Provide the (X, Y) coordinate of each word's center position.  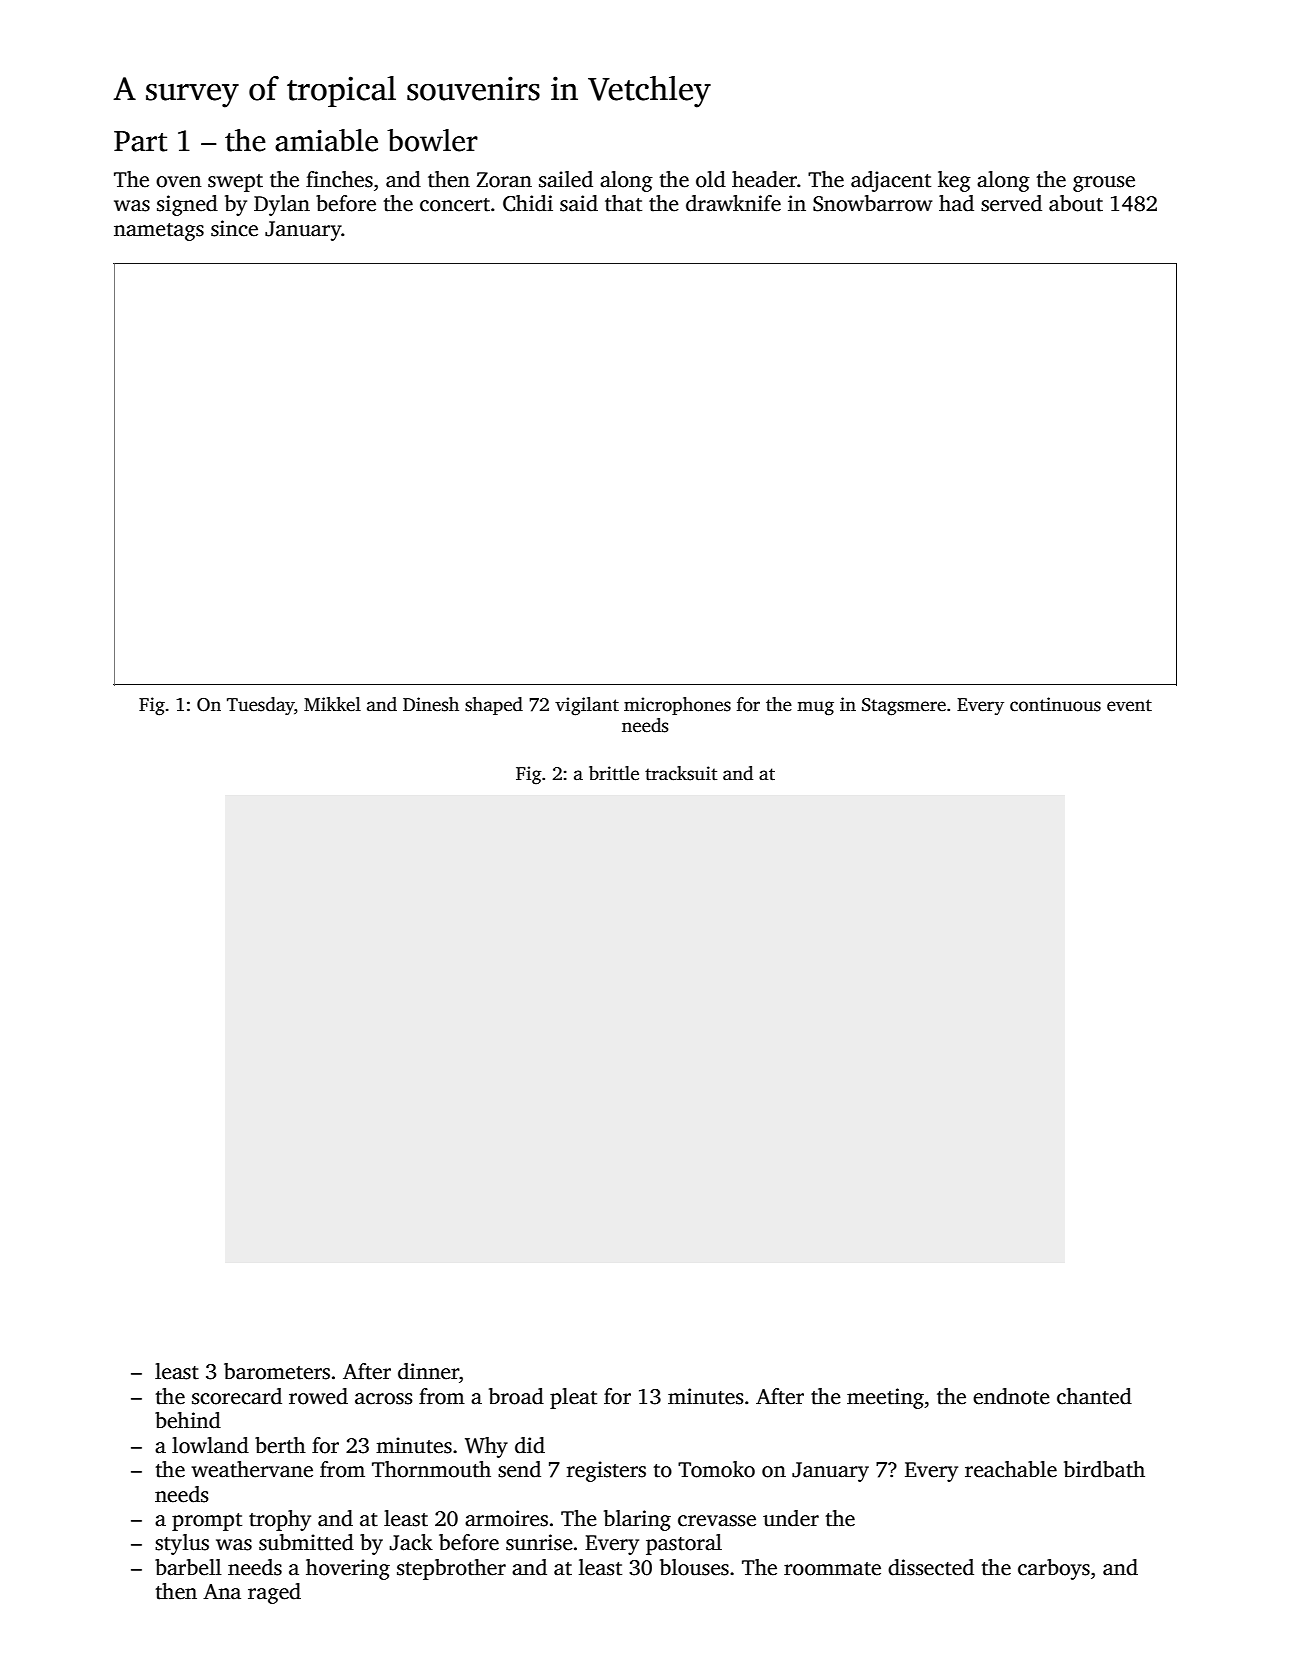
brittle (614, 773)
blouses (694, 1567)
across (383, 1399)
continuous (1055, 704)
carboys (1054, 1569)
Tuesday (260, 706)
